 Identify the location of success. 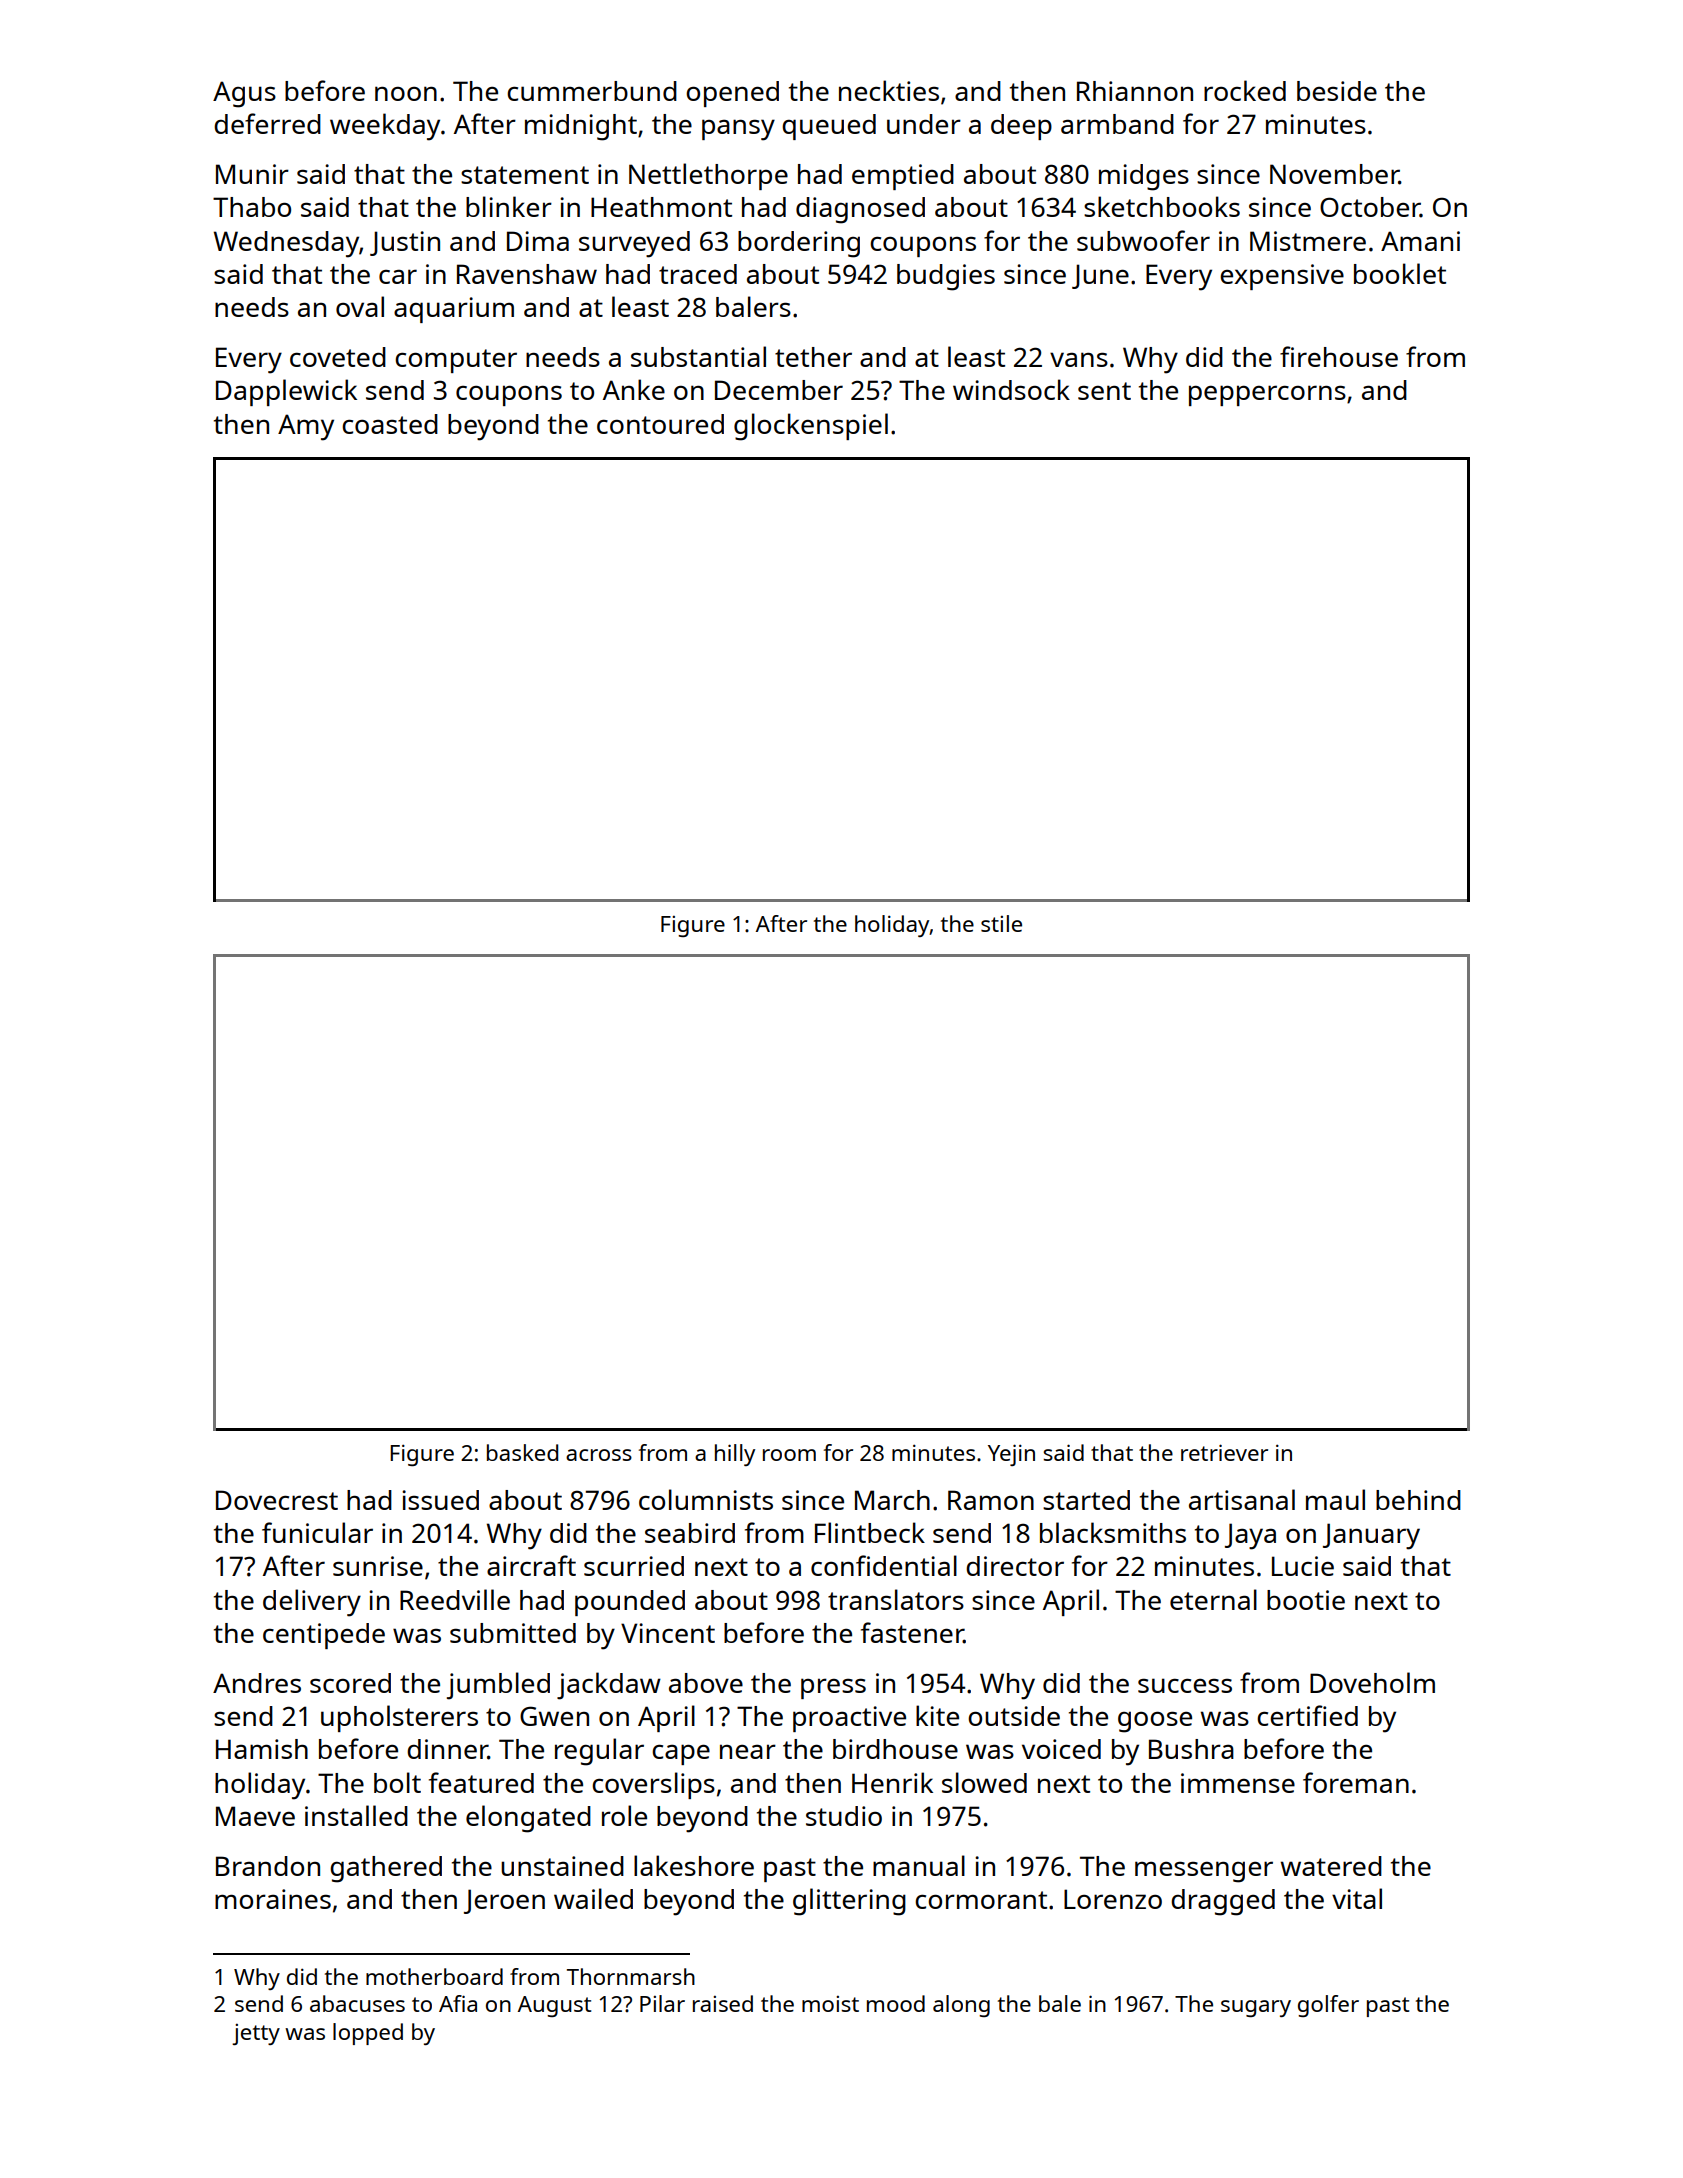
(1185, 1685).
